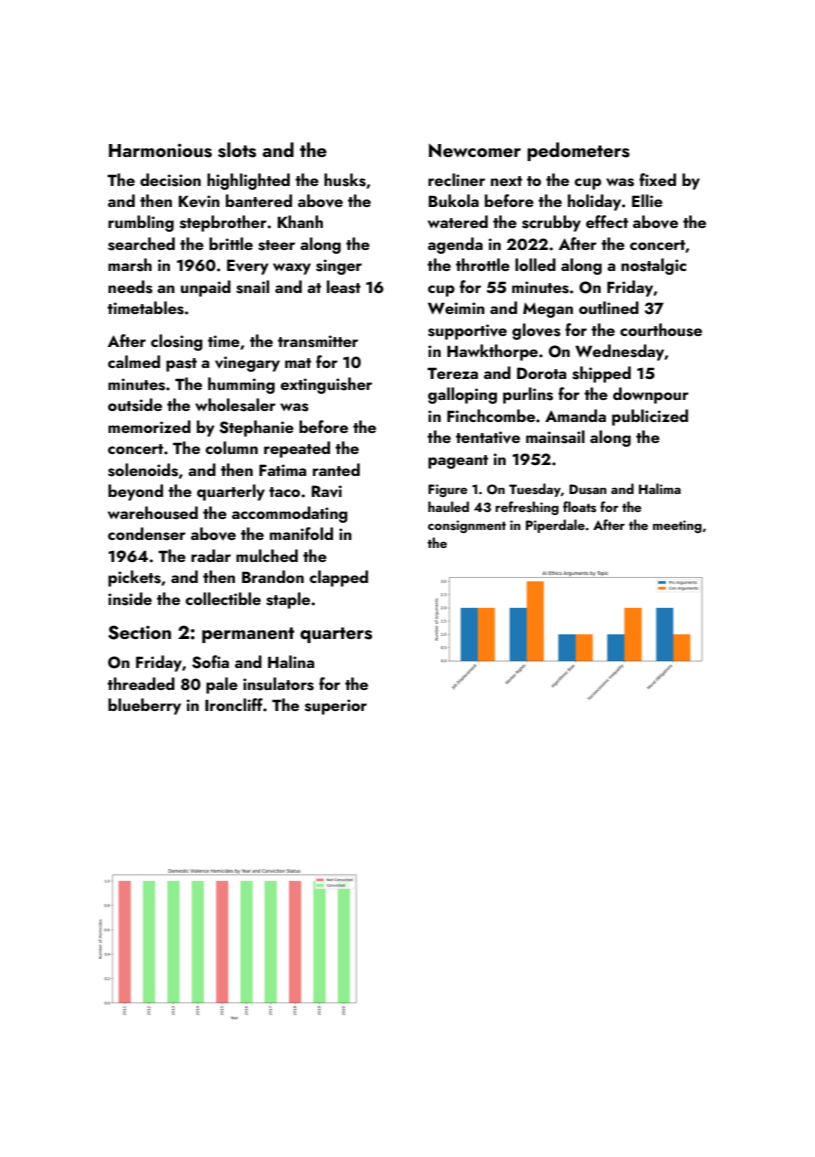 The image size is (815, 1157). What do you see at coordinates (447, 490) in the image?
I see `Figure` at bounding box center [447, 490].
